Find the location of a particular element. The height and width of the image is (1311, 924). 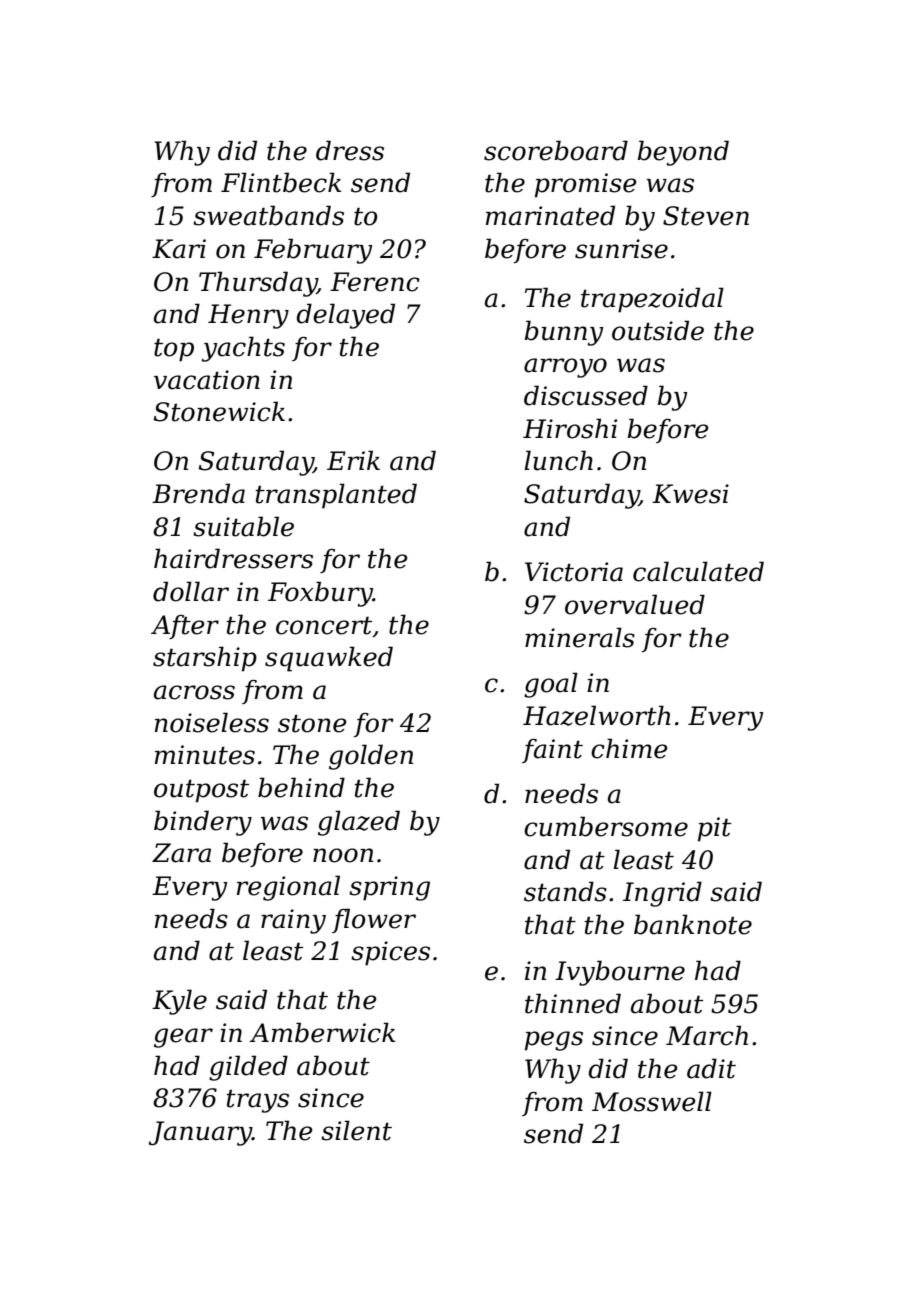

discussed is located at coordinates (586, 395).
